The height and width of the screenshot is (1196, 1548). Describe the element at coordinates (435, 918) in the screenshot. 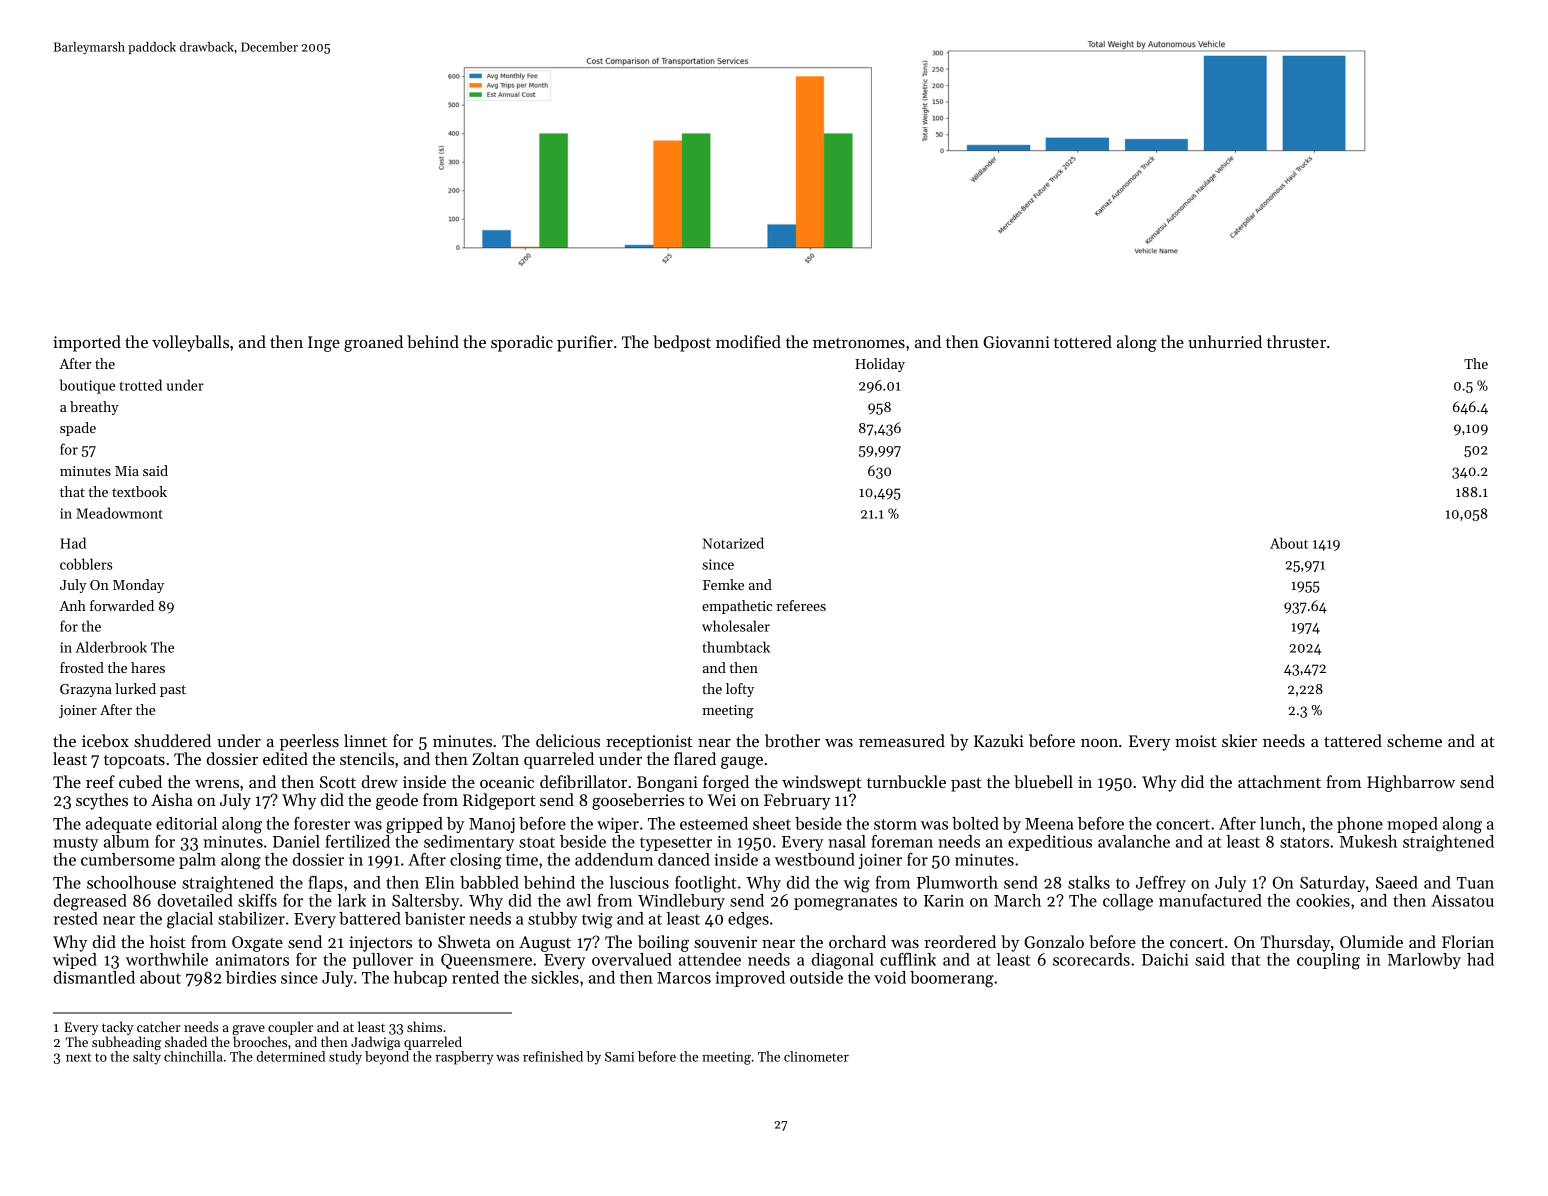

I see `banister` at that location.
